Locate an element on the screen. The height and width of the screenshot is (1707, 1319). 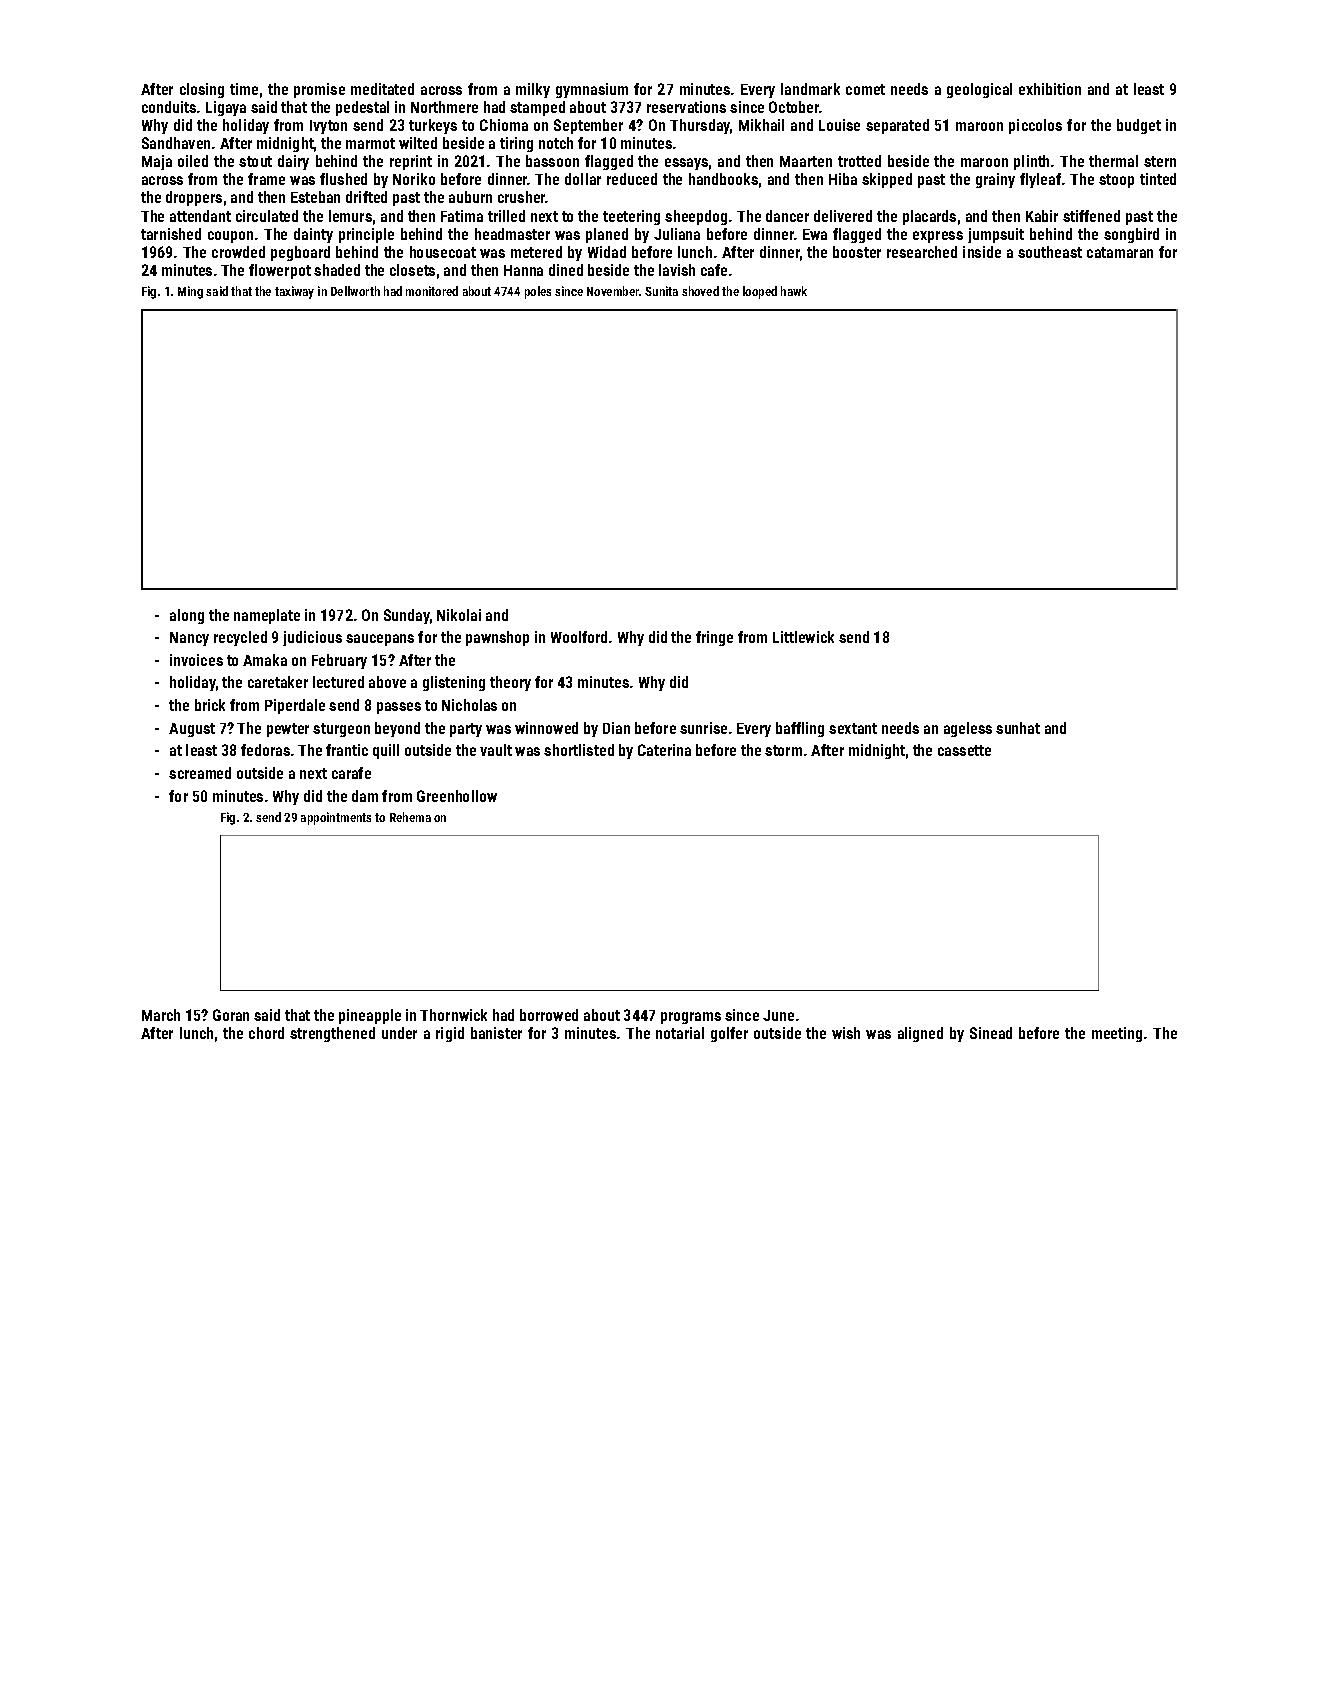
taxiway is located at coordinates (294, 292).
